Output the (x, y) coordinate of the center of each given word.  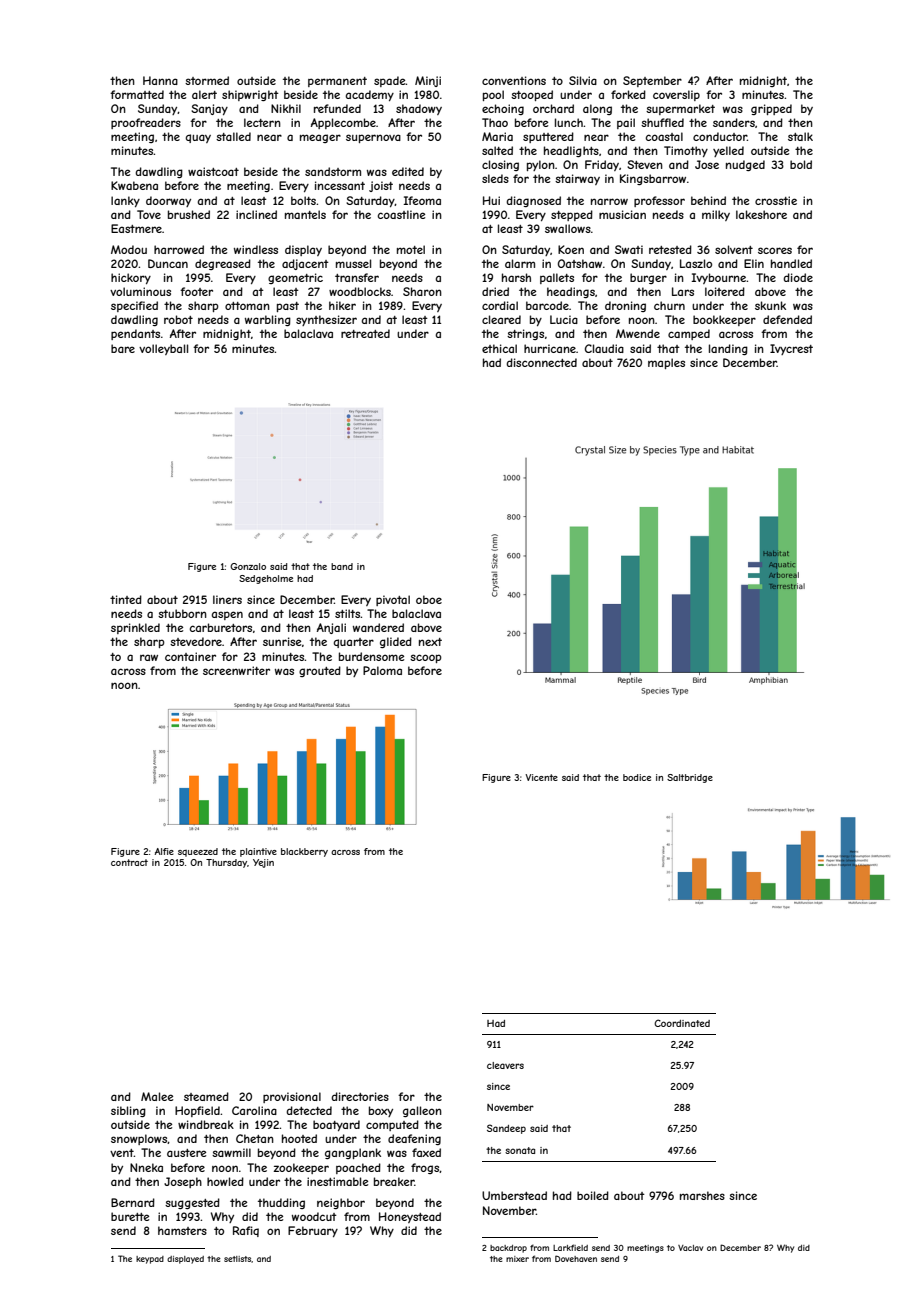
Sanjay (209, 109)
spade (390, 81)
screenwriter (236, 670)
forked (628, 94)
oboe (429, 599)
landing (728, 349)
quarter (353, 643)
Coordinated (682, 1023)
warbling (268, 320)
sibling (128, 1111)
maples (666, 363)
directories (360, 1096)
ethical (499, 348)
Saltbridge (690, 778)
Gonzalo (248, 566)
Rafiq (246, 1231)
